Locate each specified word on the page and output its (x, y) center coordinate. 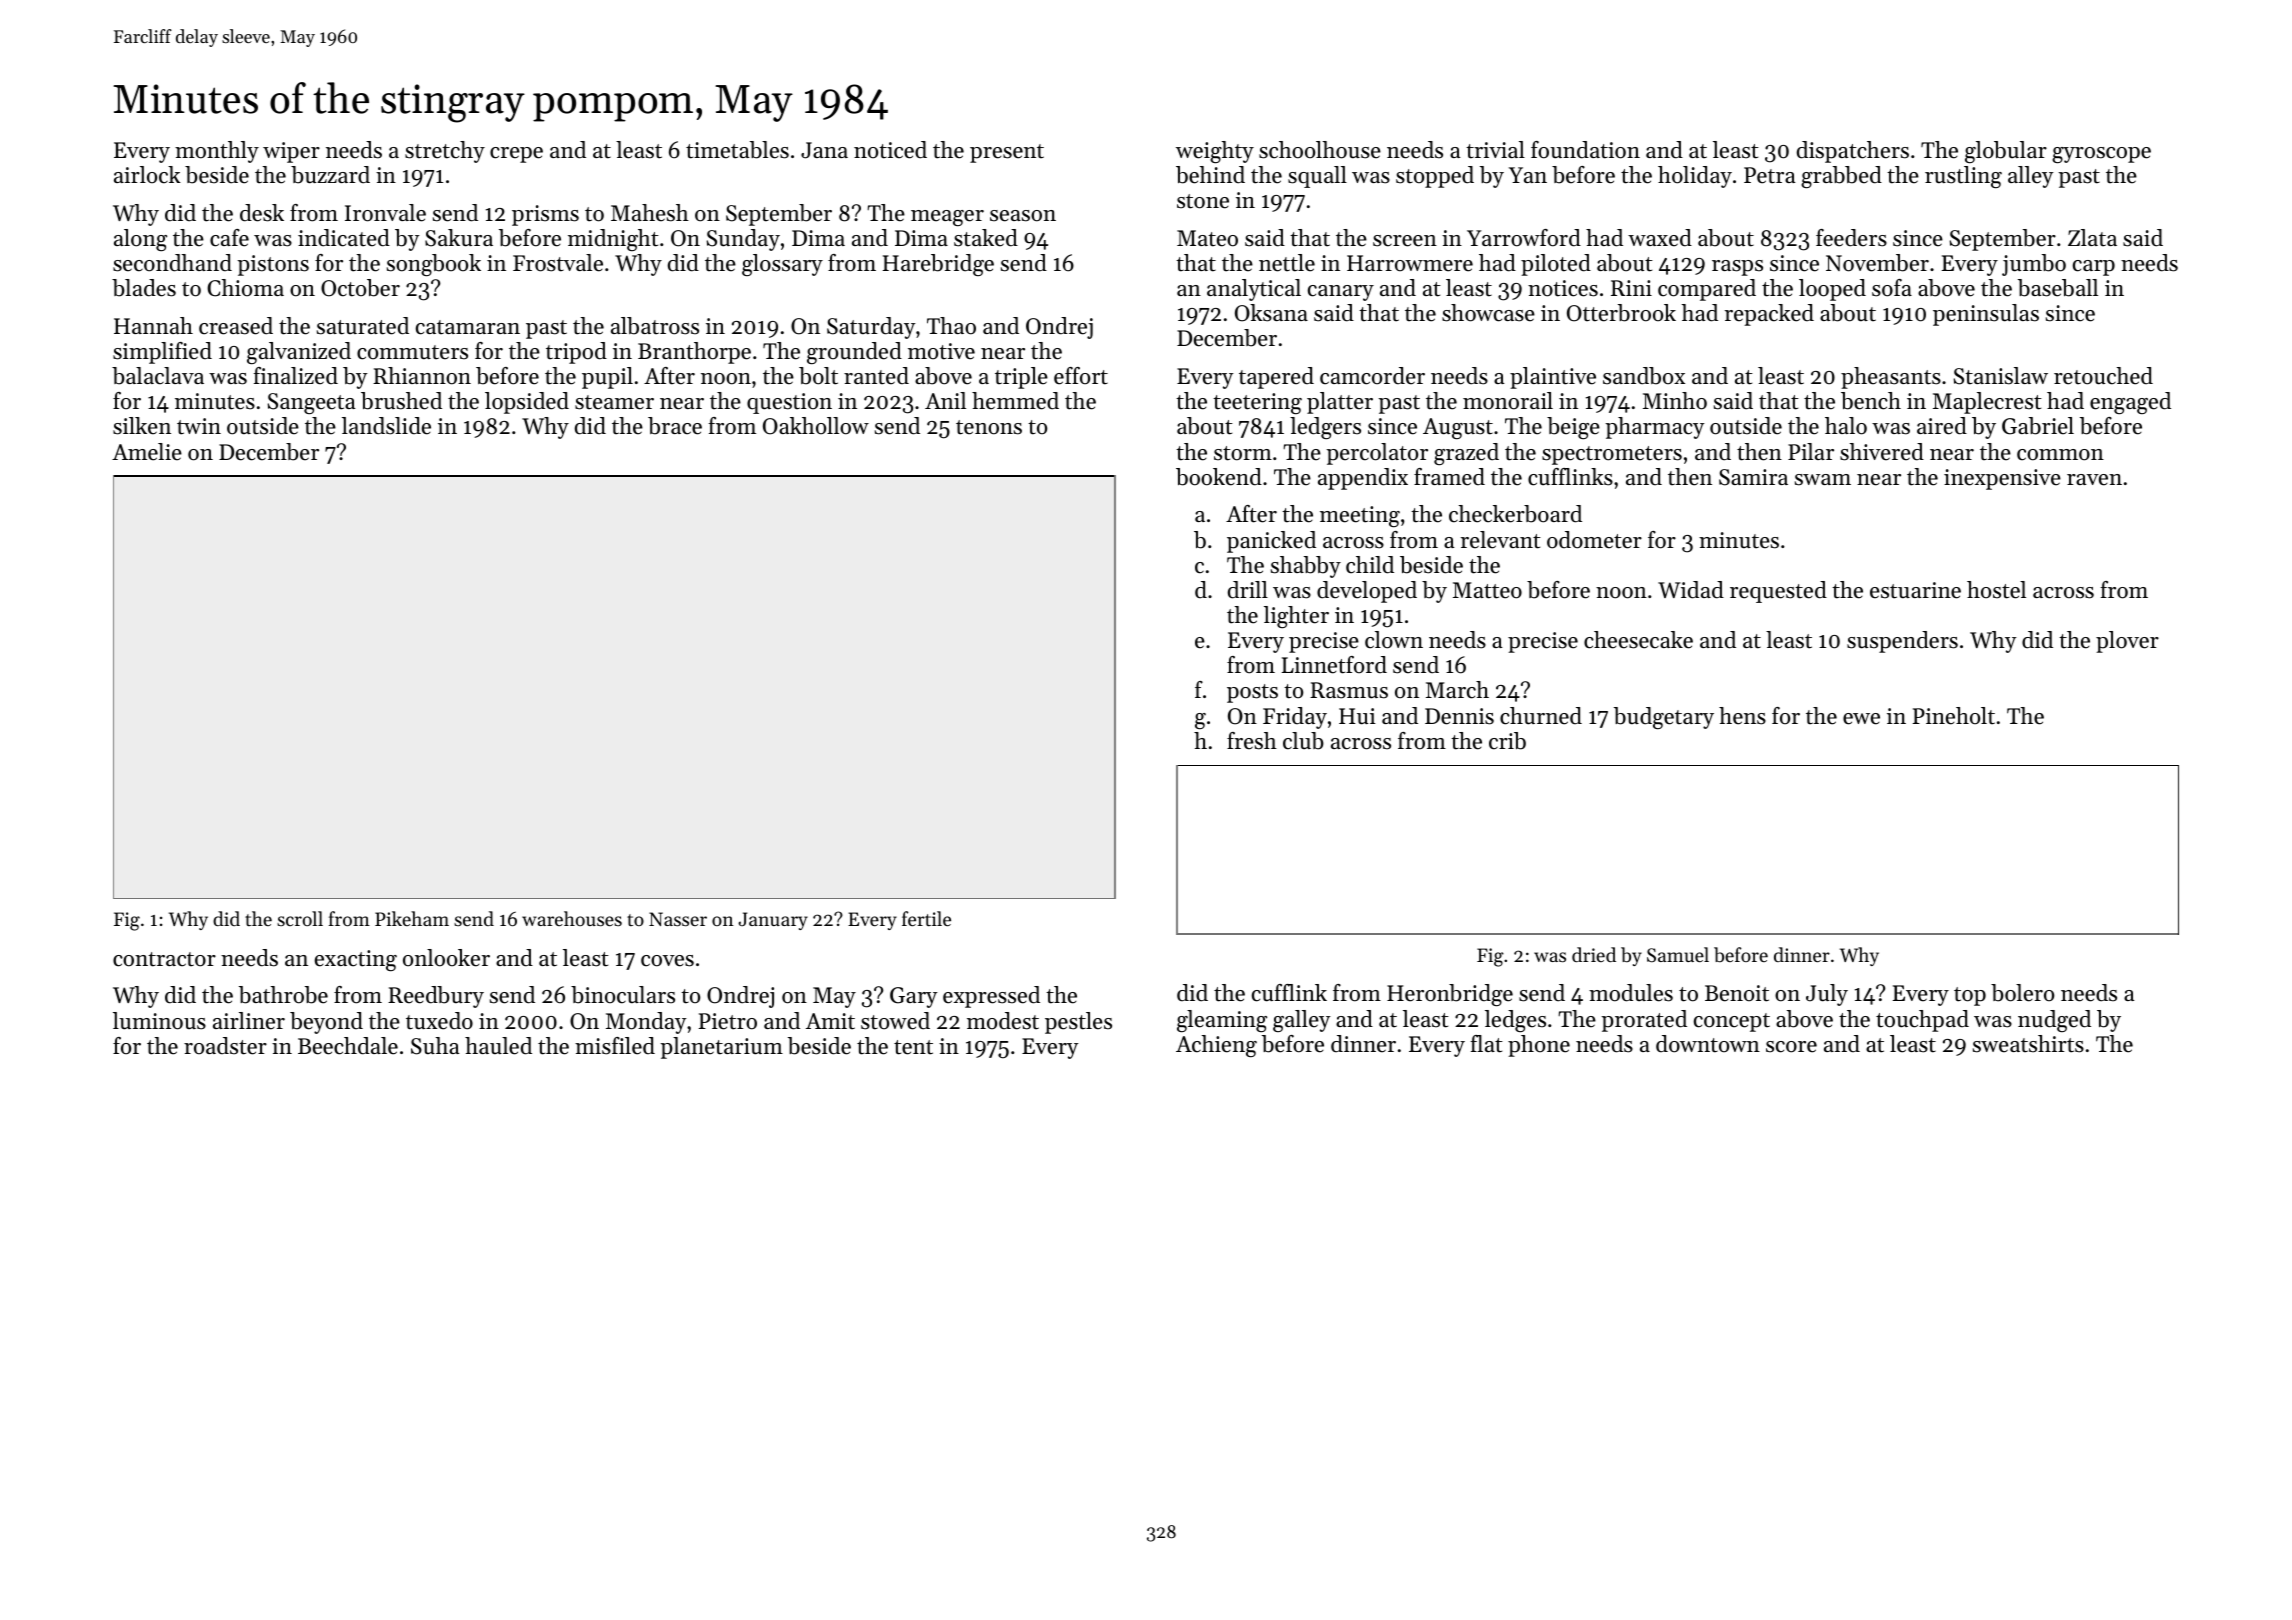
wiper (291, 152)
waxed (1660, 238)
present (1007, 153)
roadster (225, 1046)
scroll (300, 918)
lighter (1296, 617)
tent (913, 1047)
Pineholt (1954, 716)
